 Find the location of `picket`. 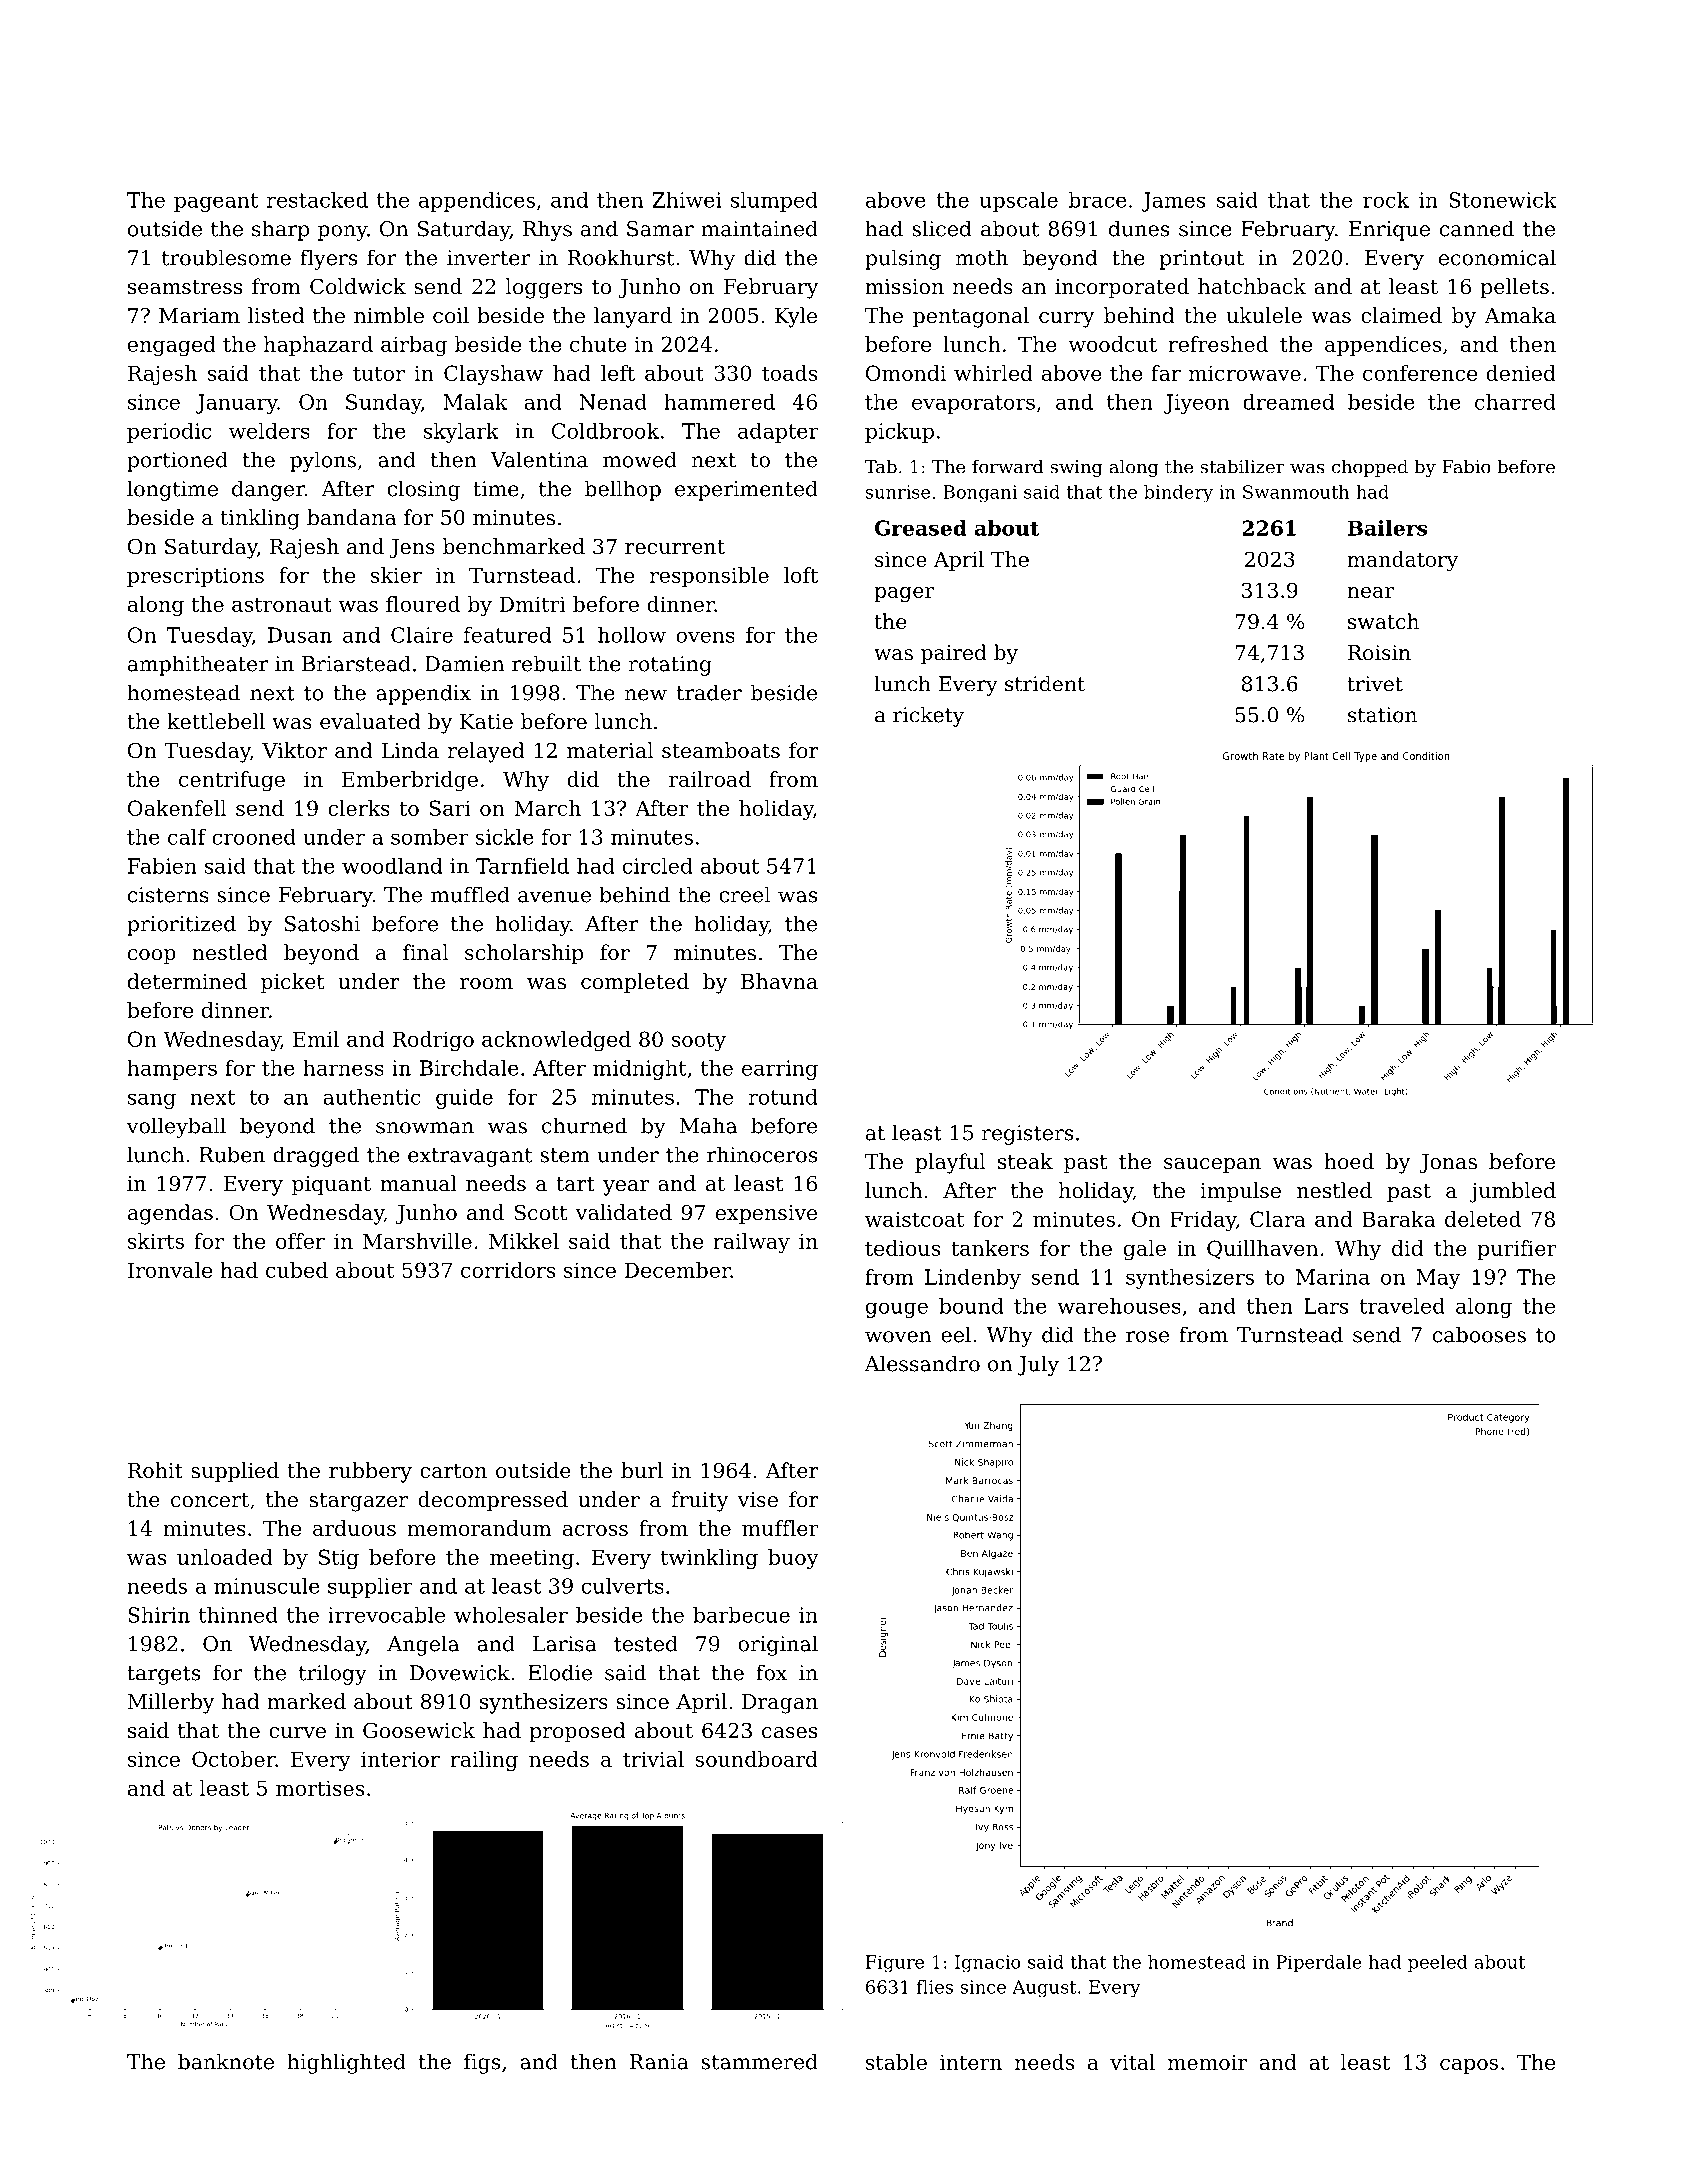

picket is located at coordinates (292, 983).
